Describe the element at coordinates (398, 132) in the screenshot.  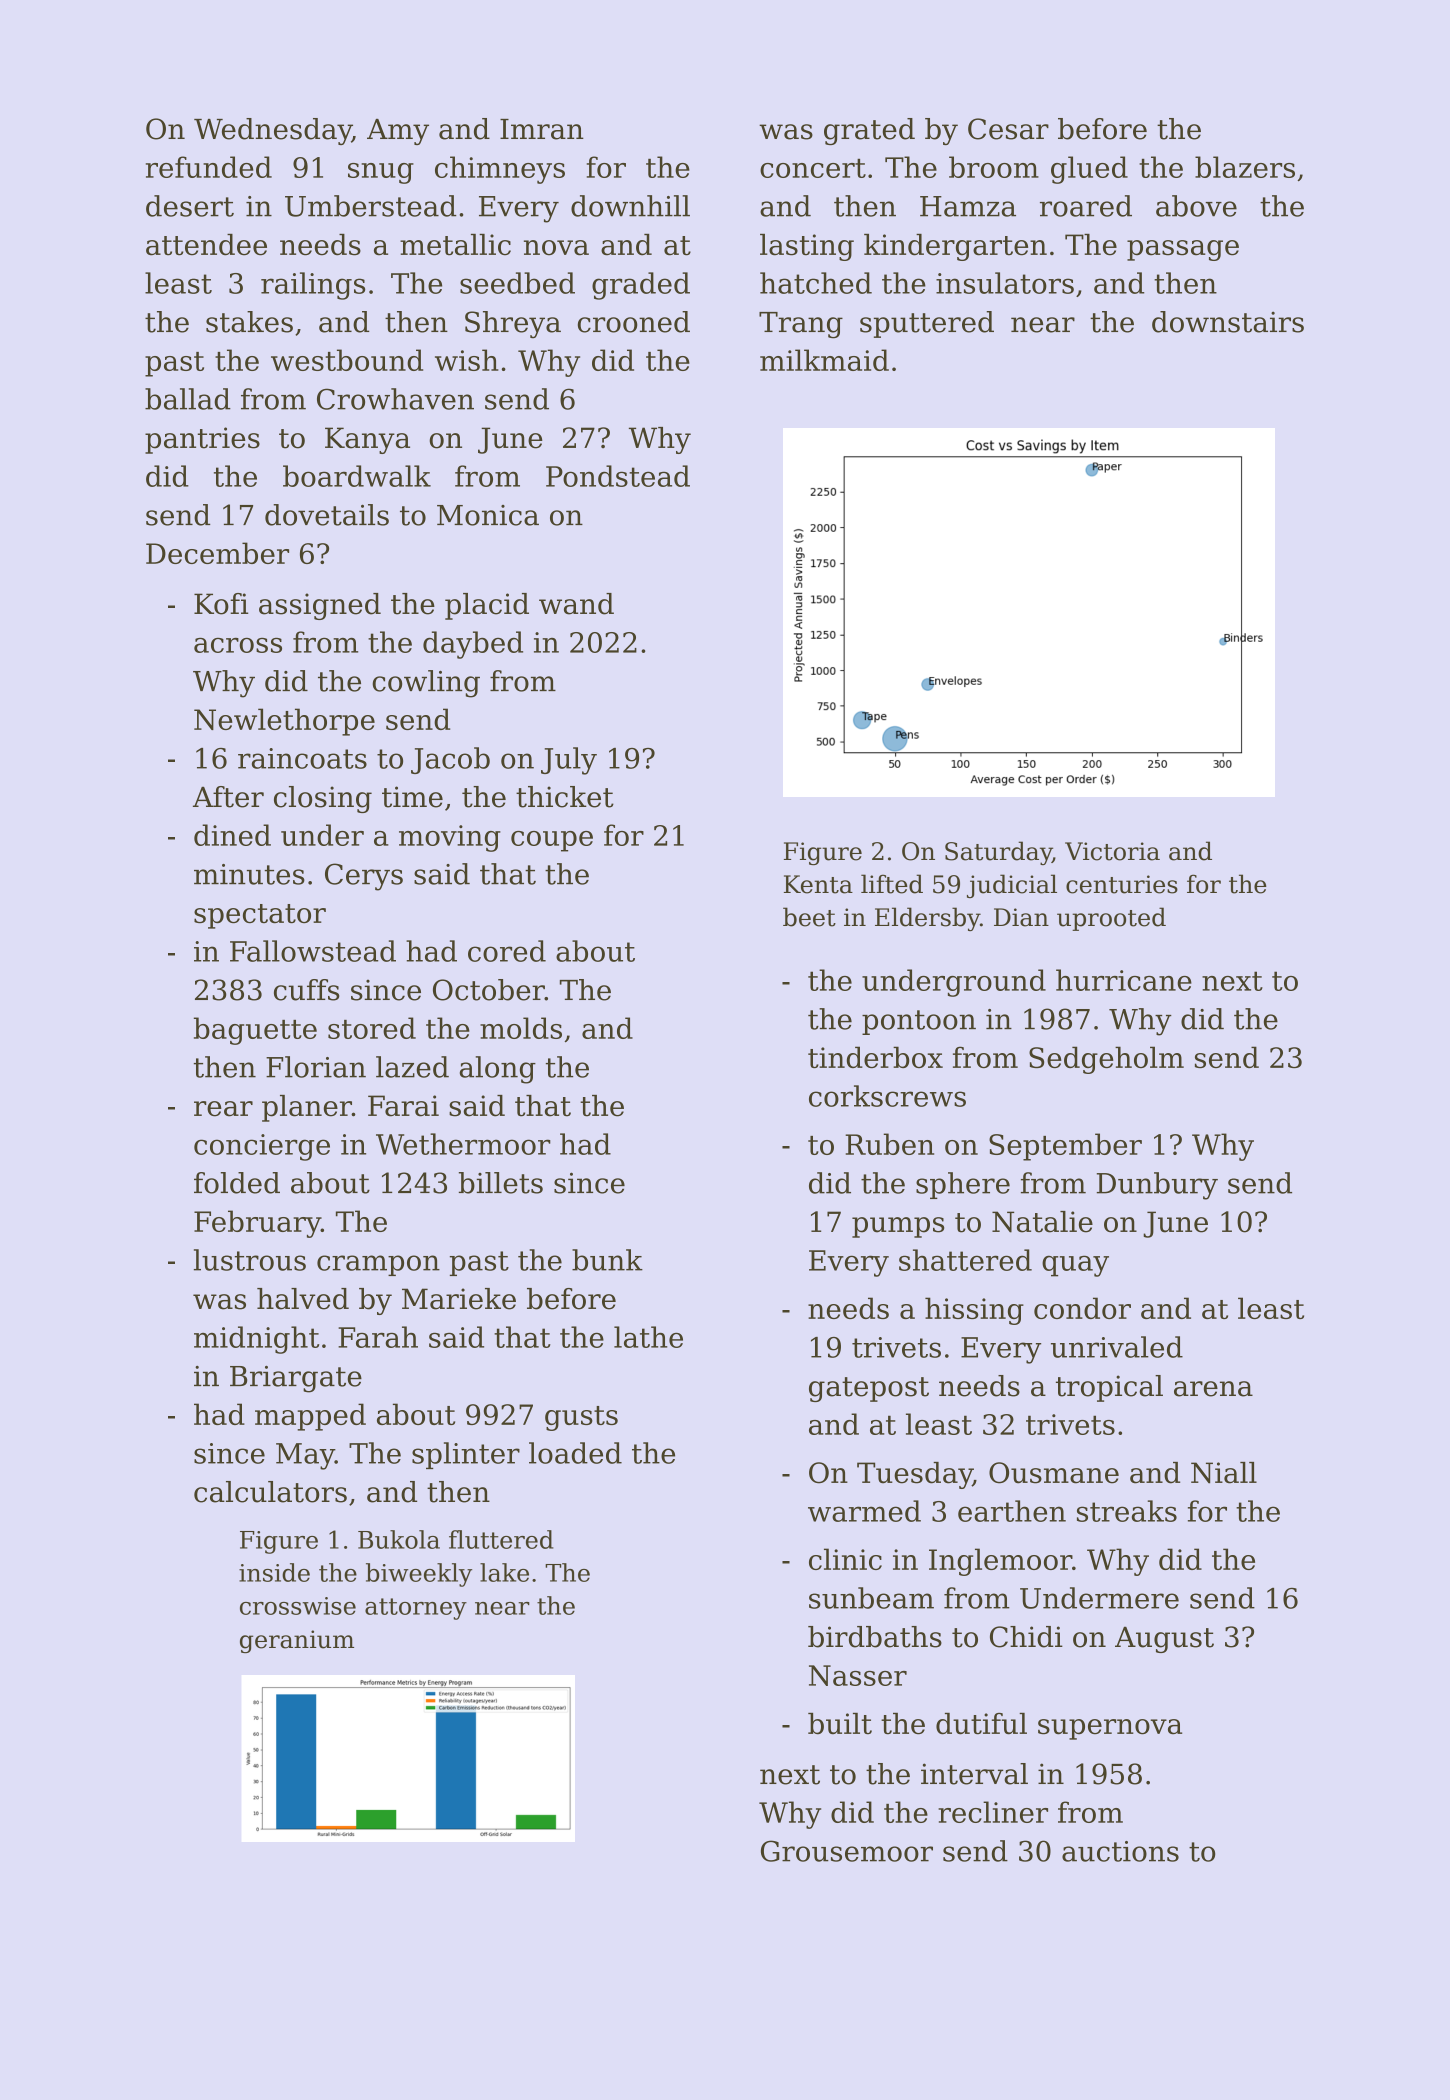
I see `Amy` at that location.
